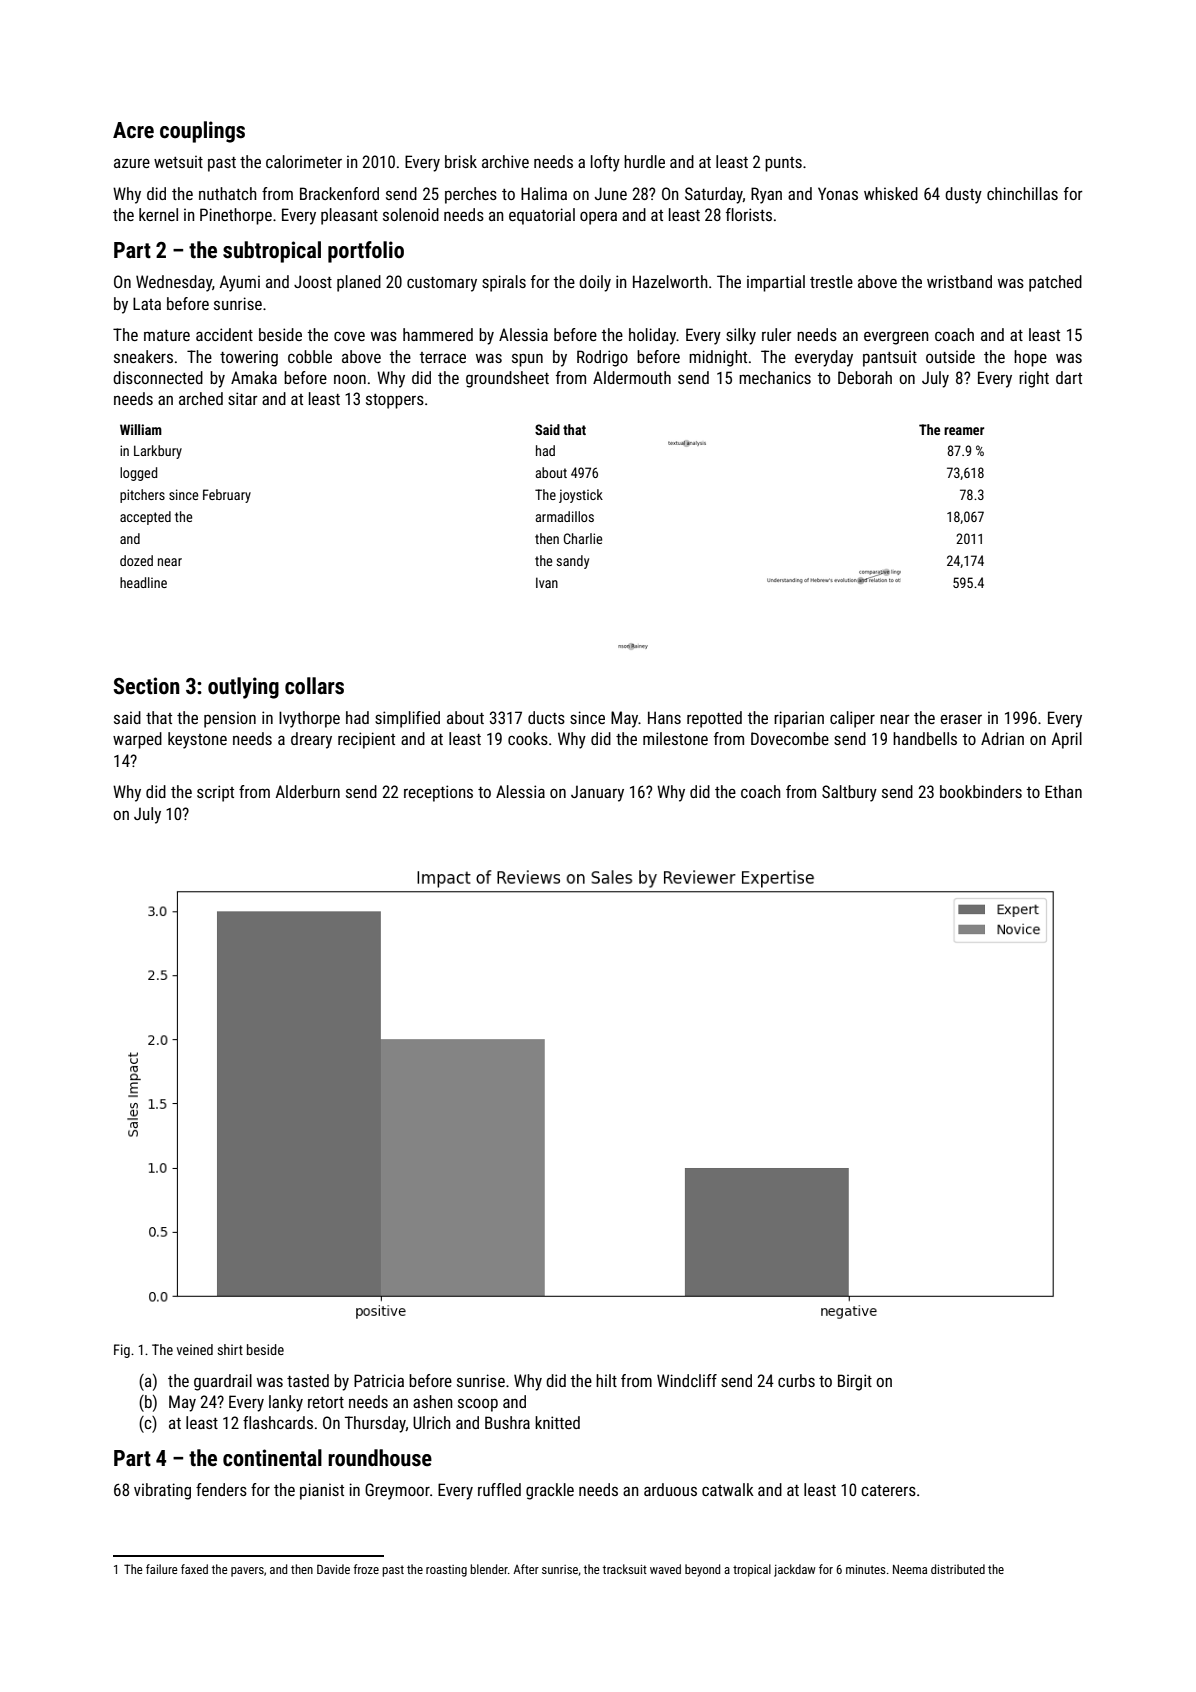  I want to click on handbells, so click(925, 738).
